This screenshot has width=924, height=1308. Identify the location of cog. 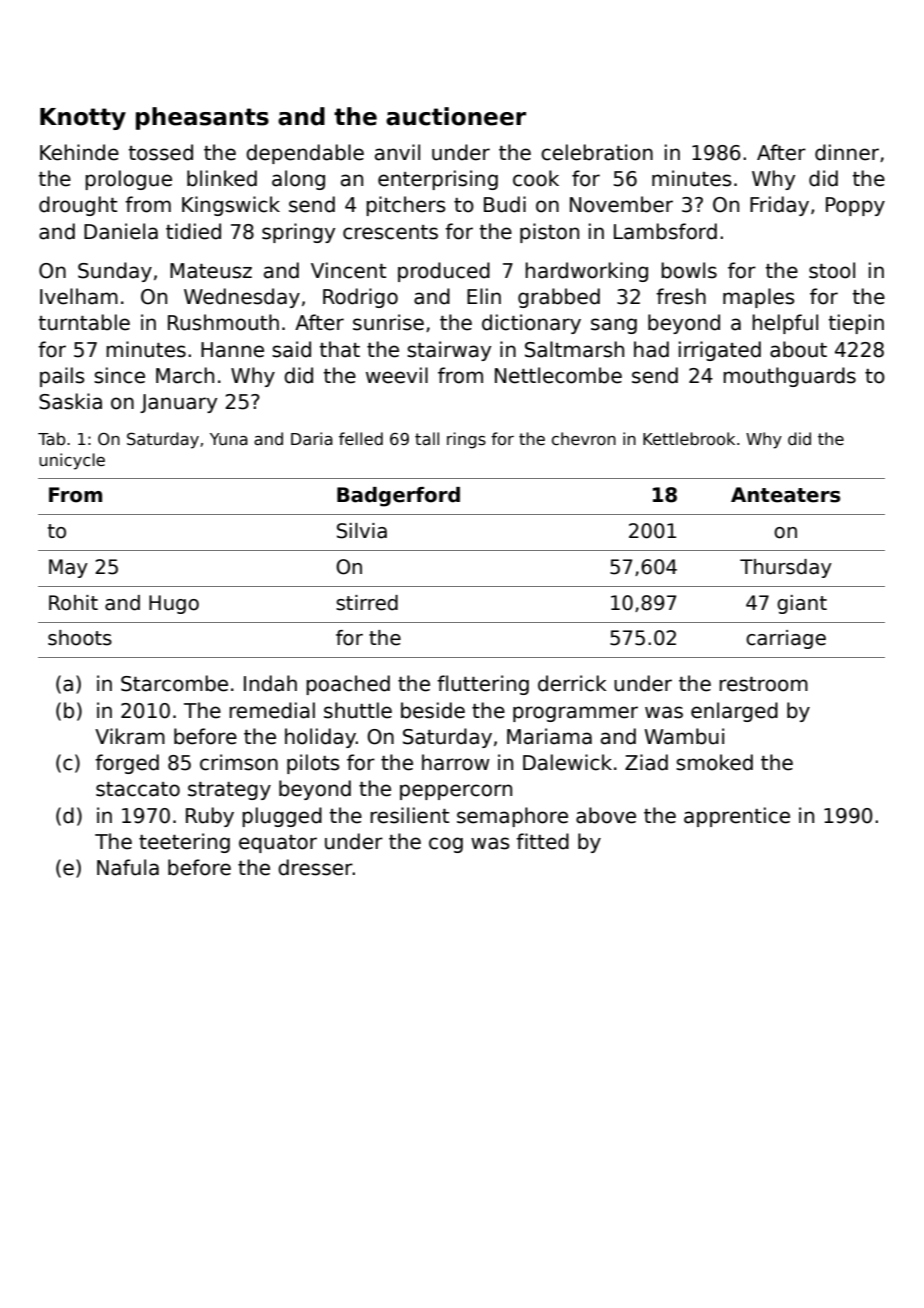
(446, 845).
